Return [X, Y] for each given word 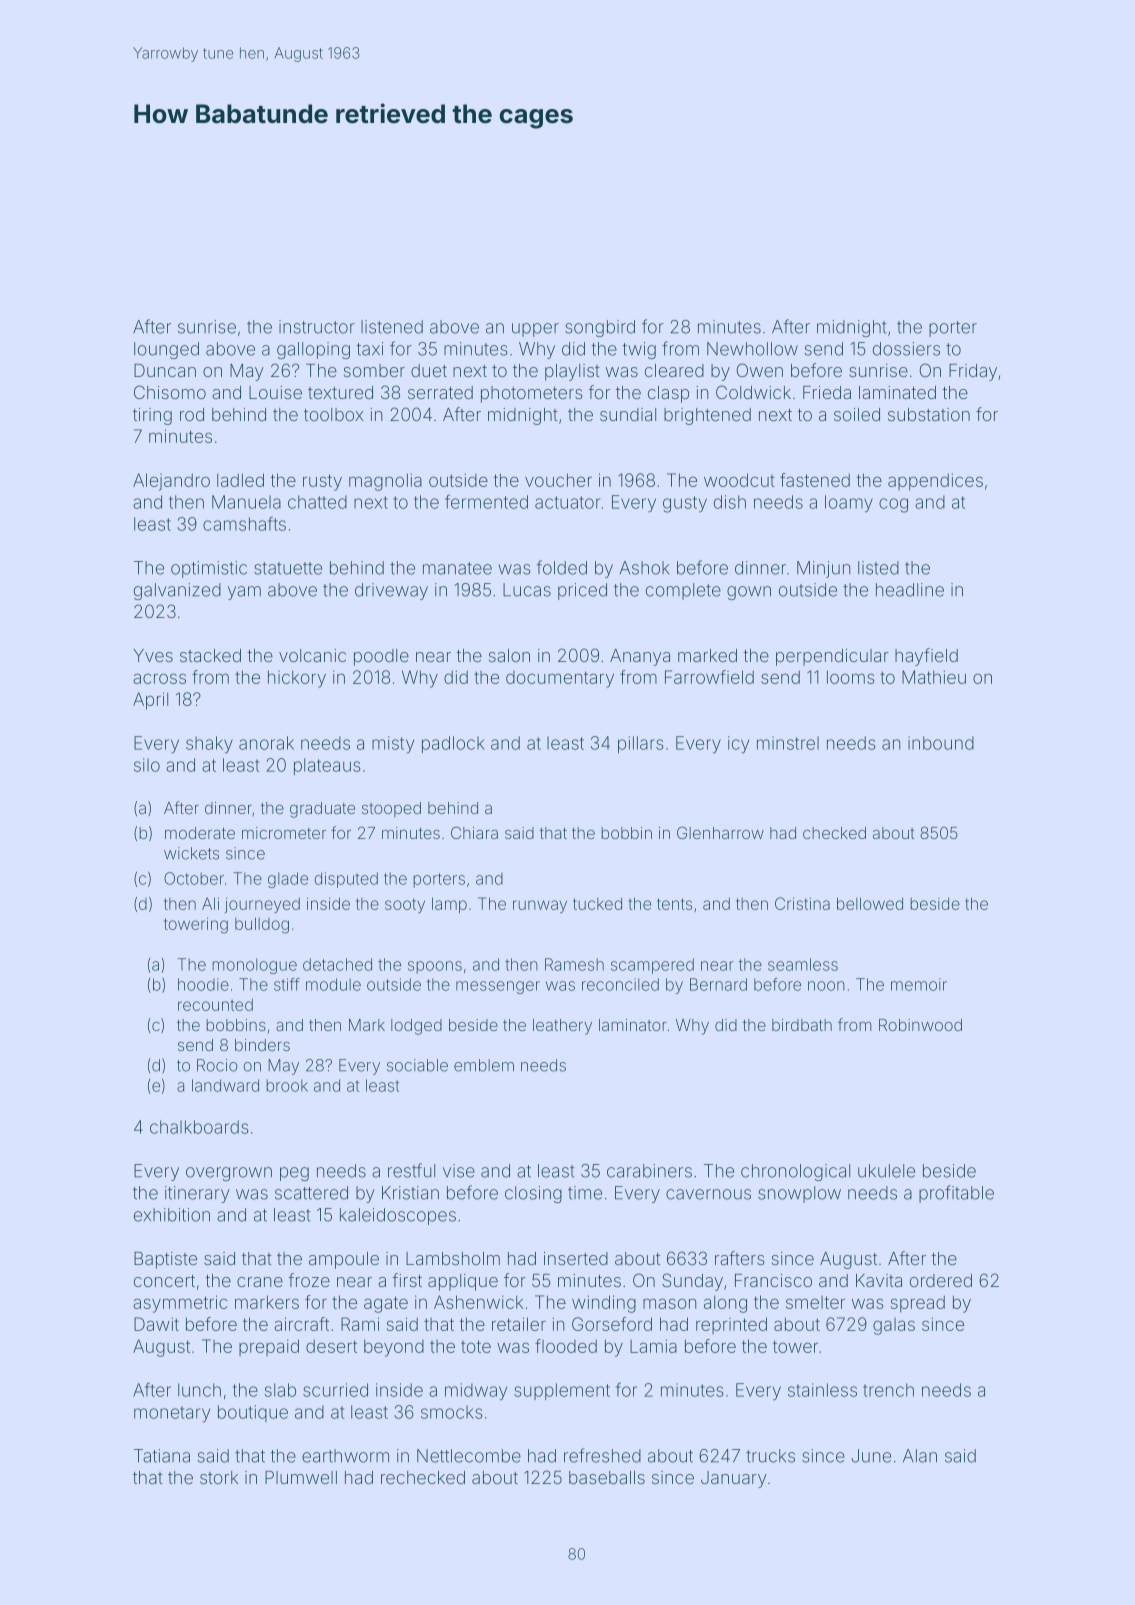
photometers [532, 394]
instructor [317, 327]
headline [910, 590]
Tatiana [162, 1456]
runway [540, 906]
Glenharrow [720, 832]
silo [147, 765]
